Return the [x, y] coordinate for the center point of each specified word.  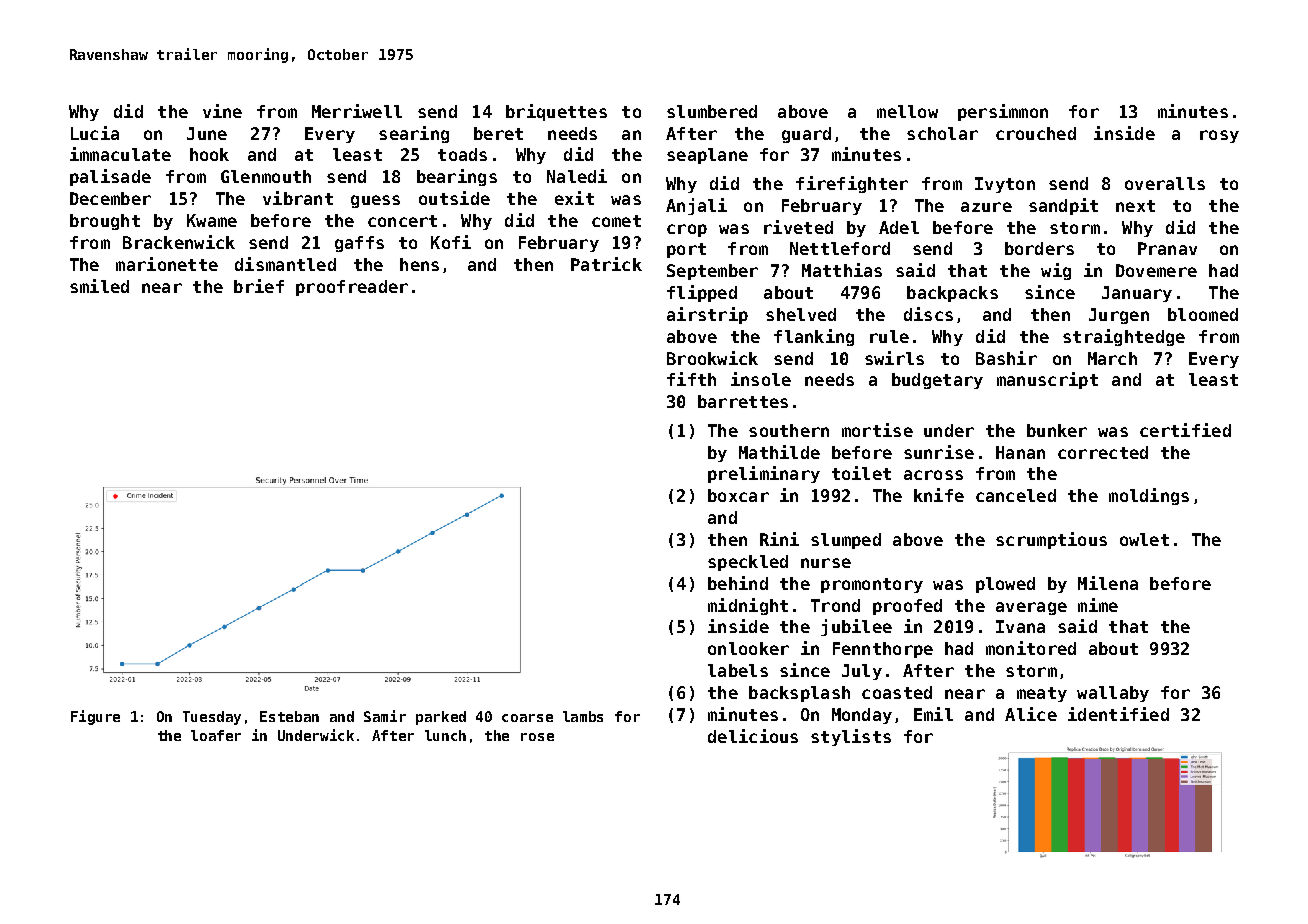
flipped [702, 293]
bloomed [1203, 314]
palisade [110, 177]
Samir [385, 716]
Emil [933, 714]
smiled [99, 286]
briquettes [556, 112]
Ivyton [1005, 185]
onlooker [748, 648]
